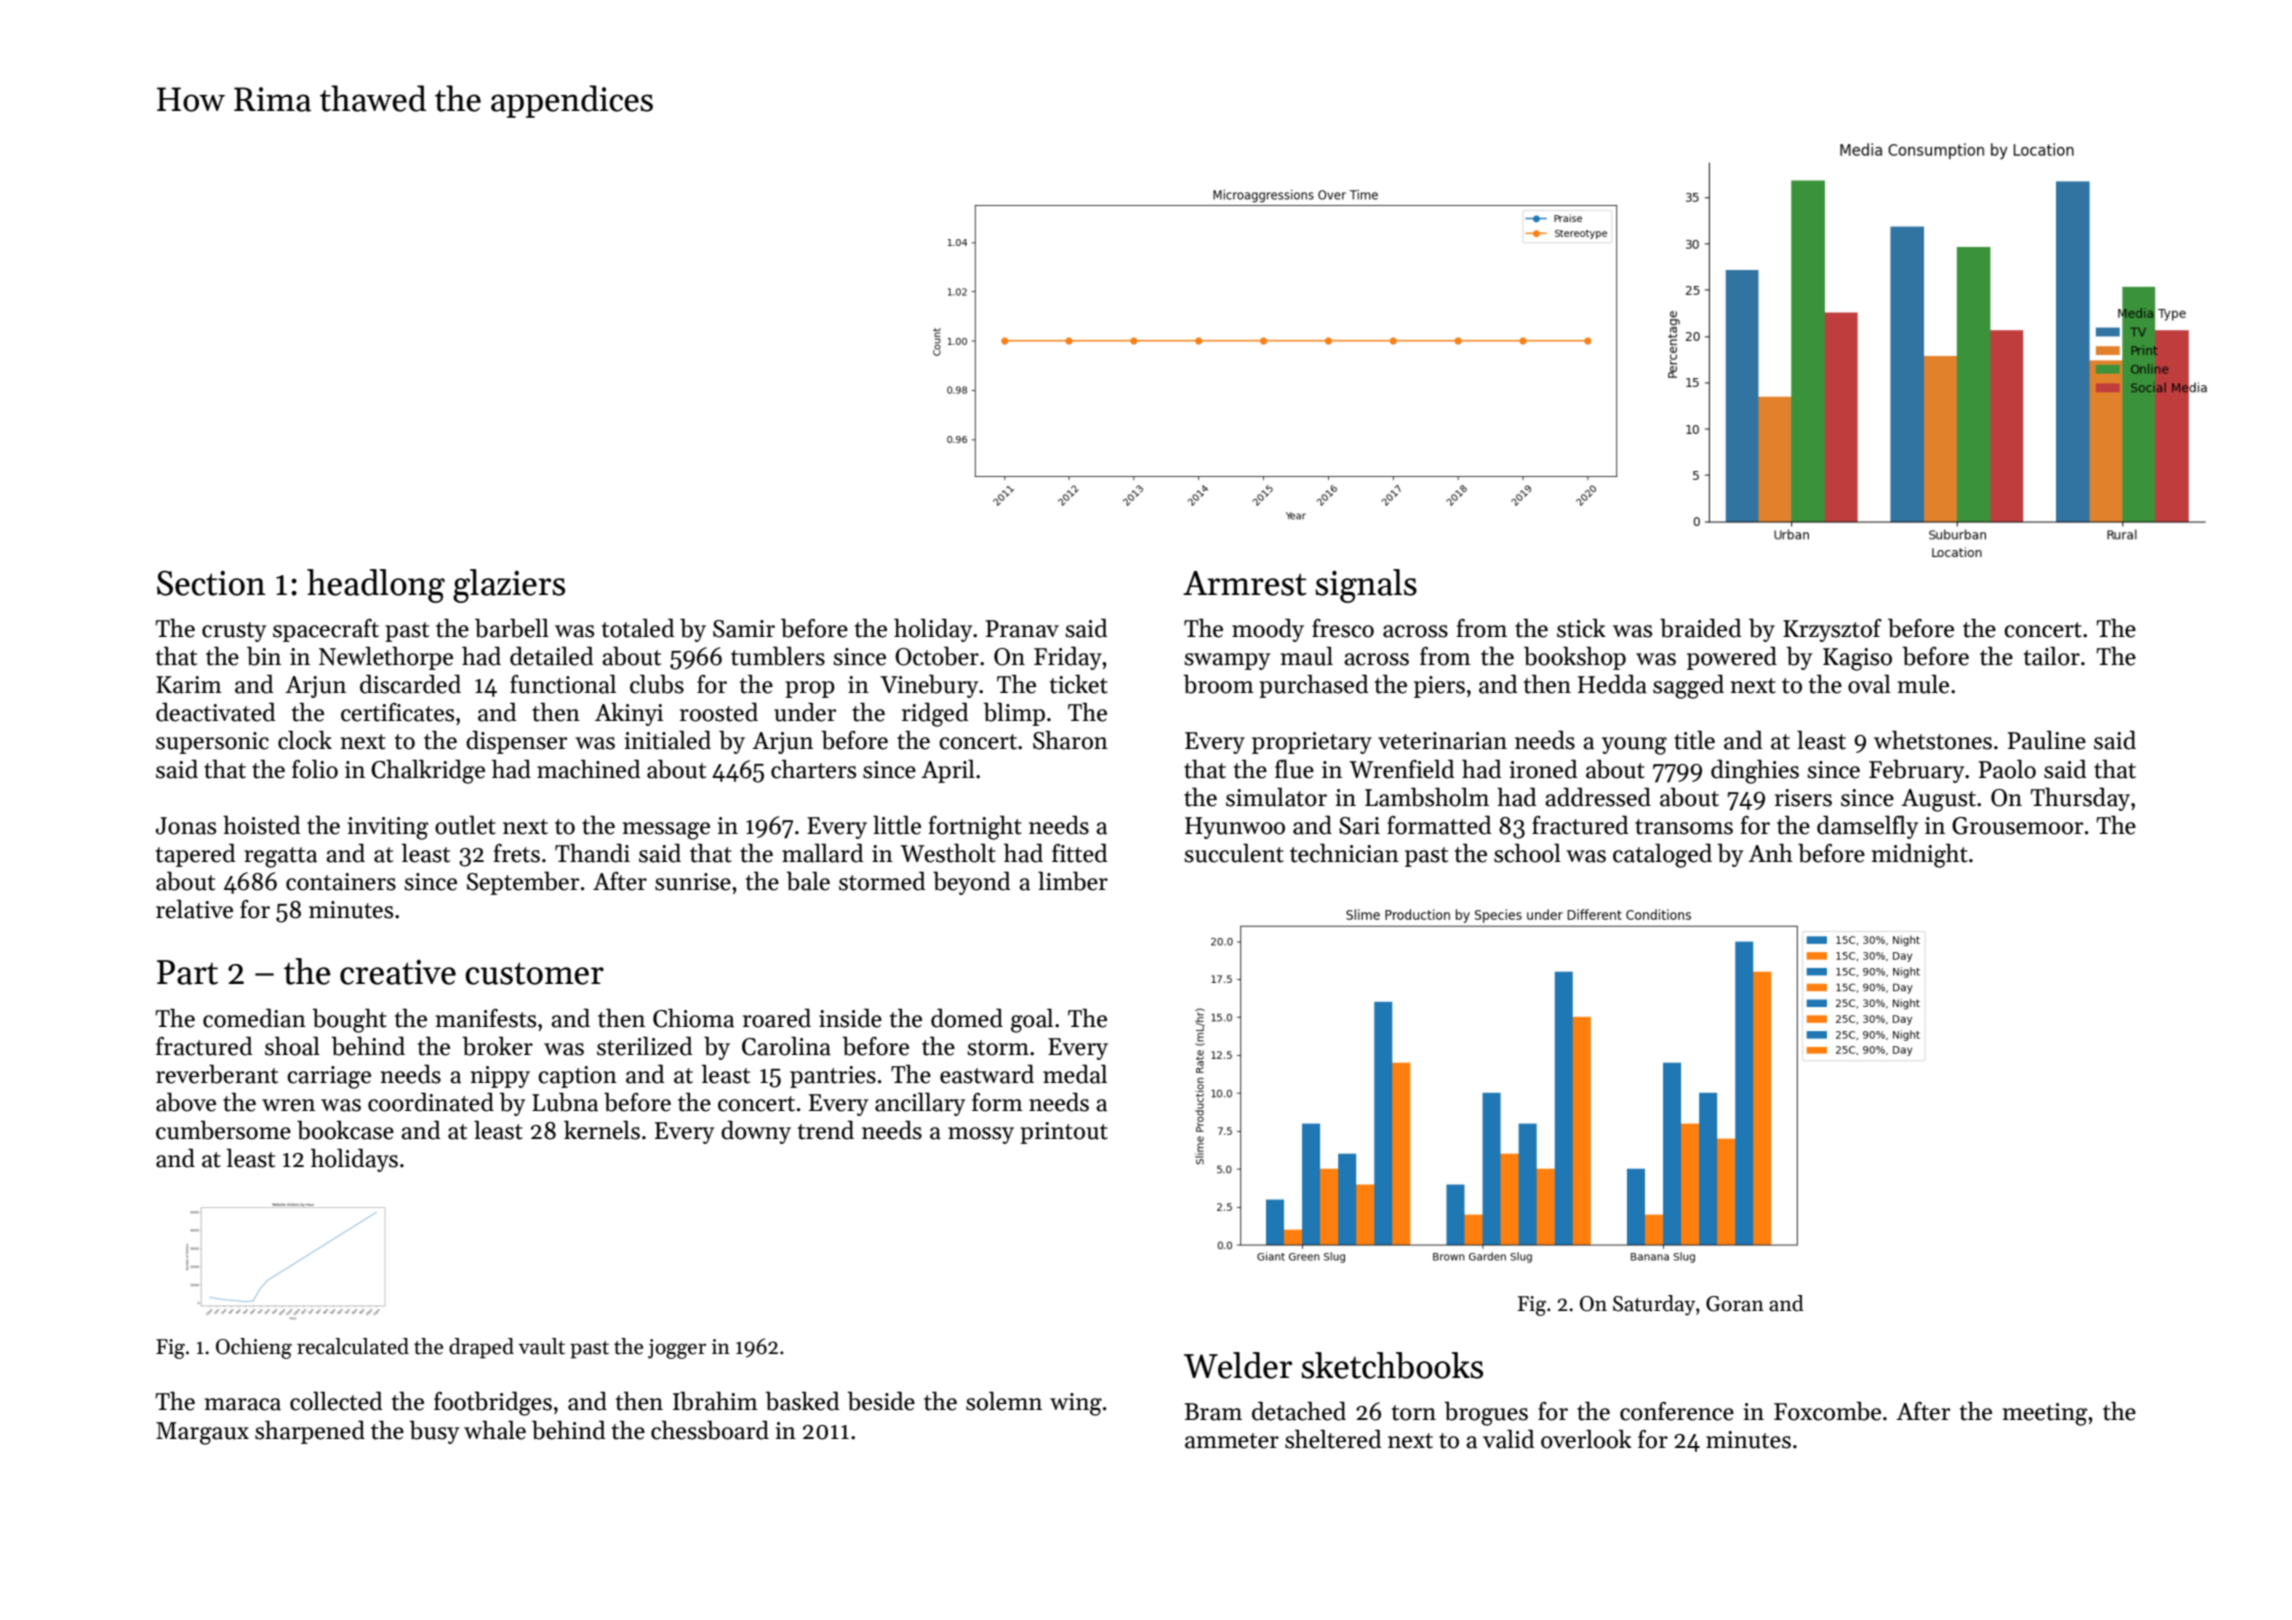 The image size is (2292, 1620). What do you see at coordinates (397, 712) in the document?
I see `certificates` at bounding box center [397, 712].
